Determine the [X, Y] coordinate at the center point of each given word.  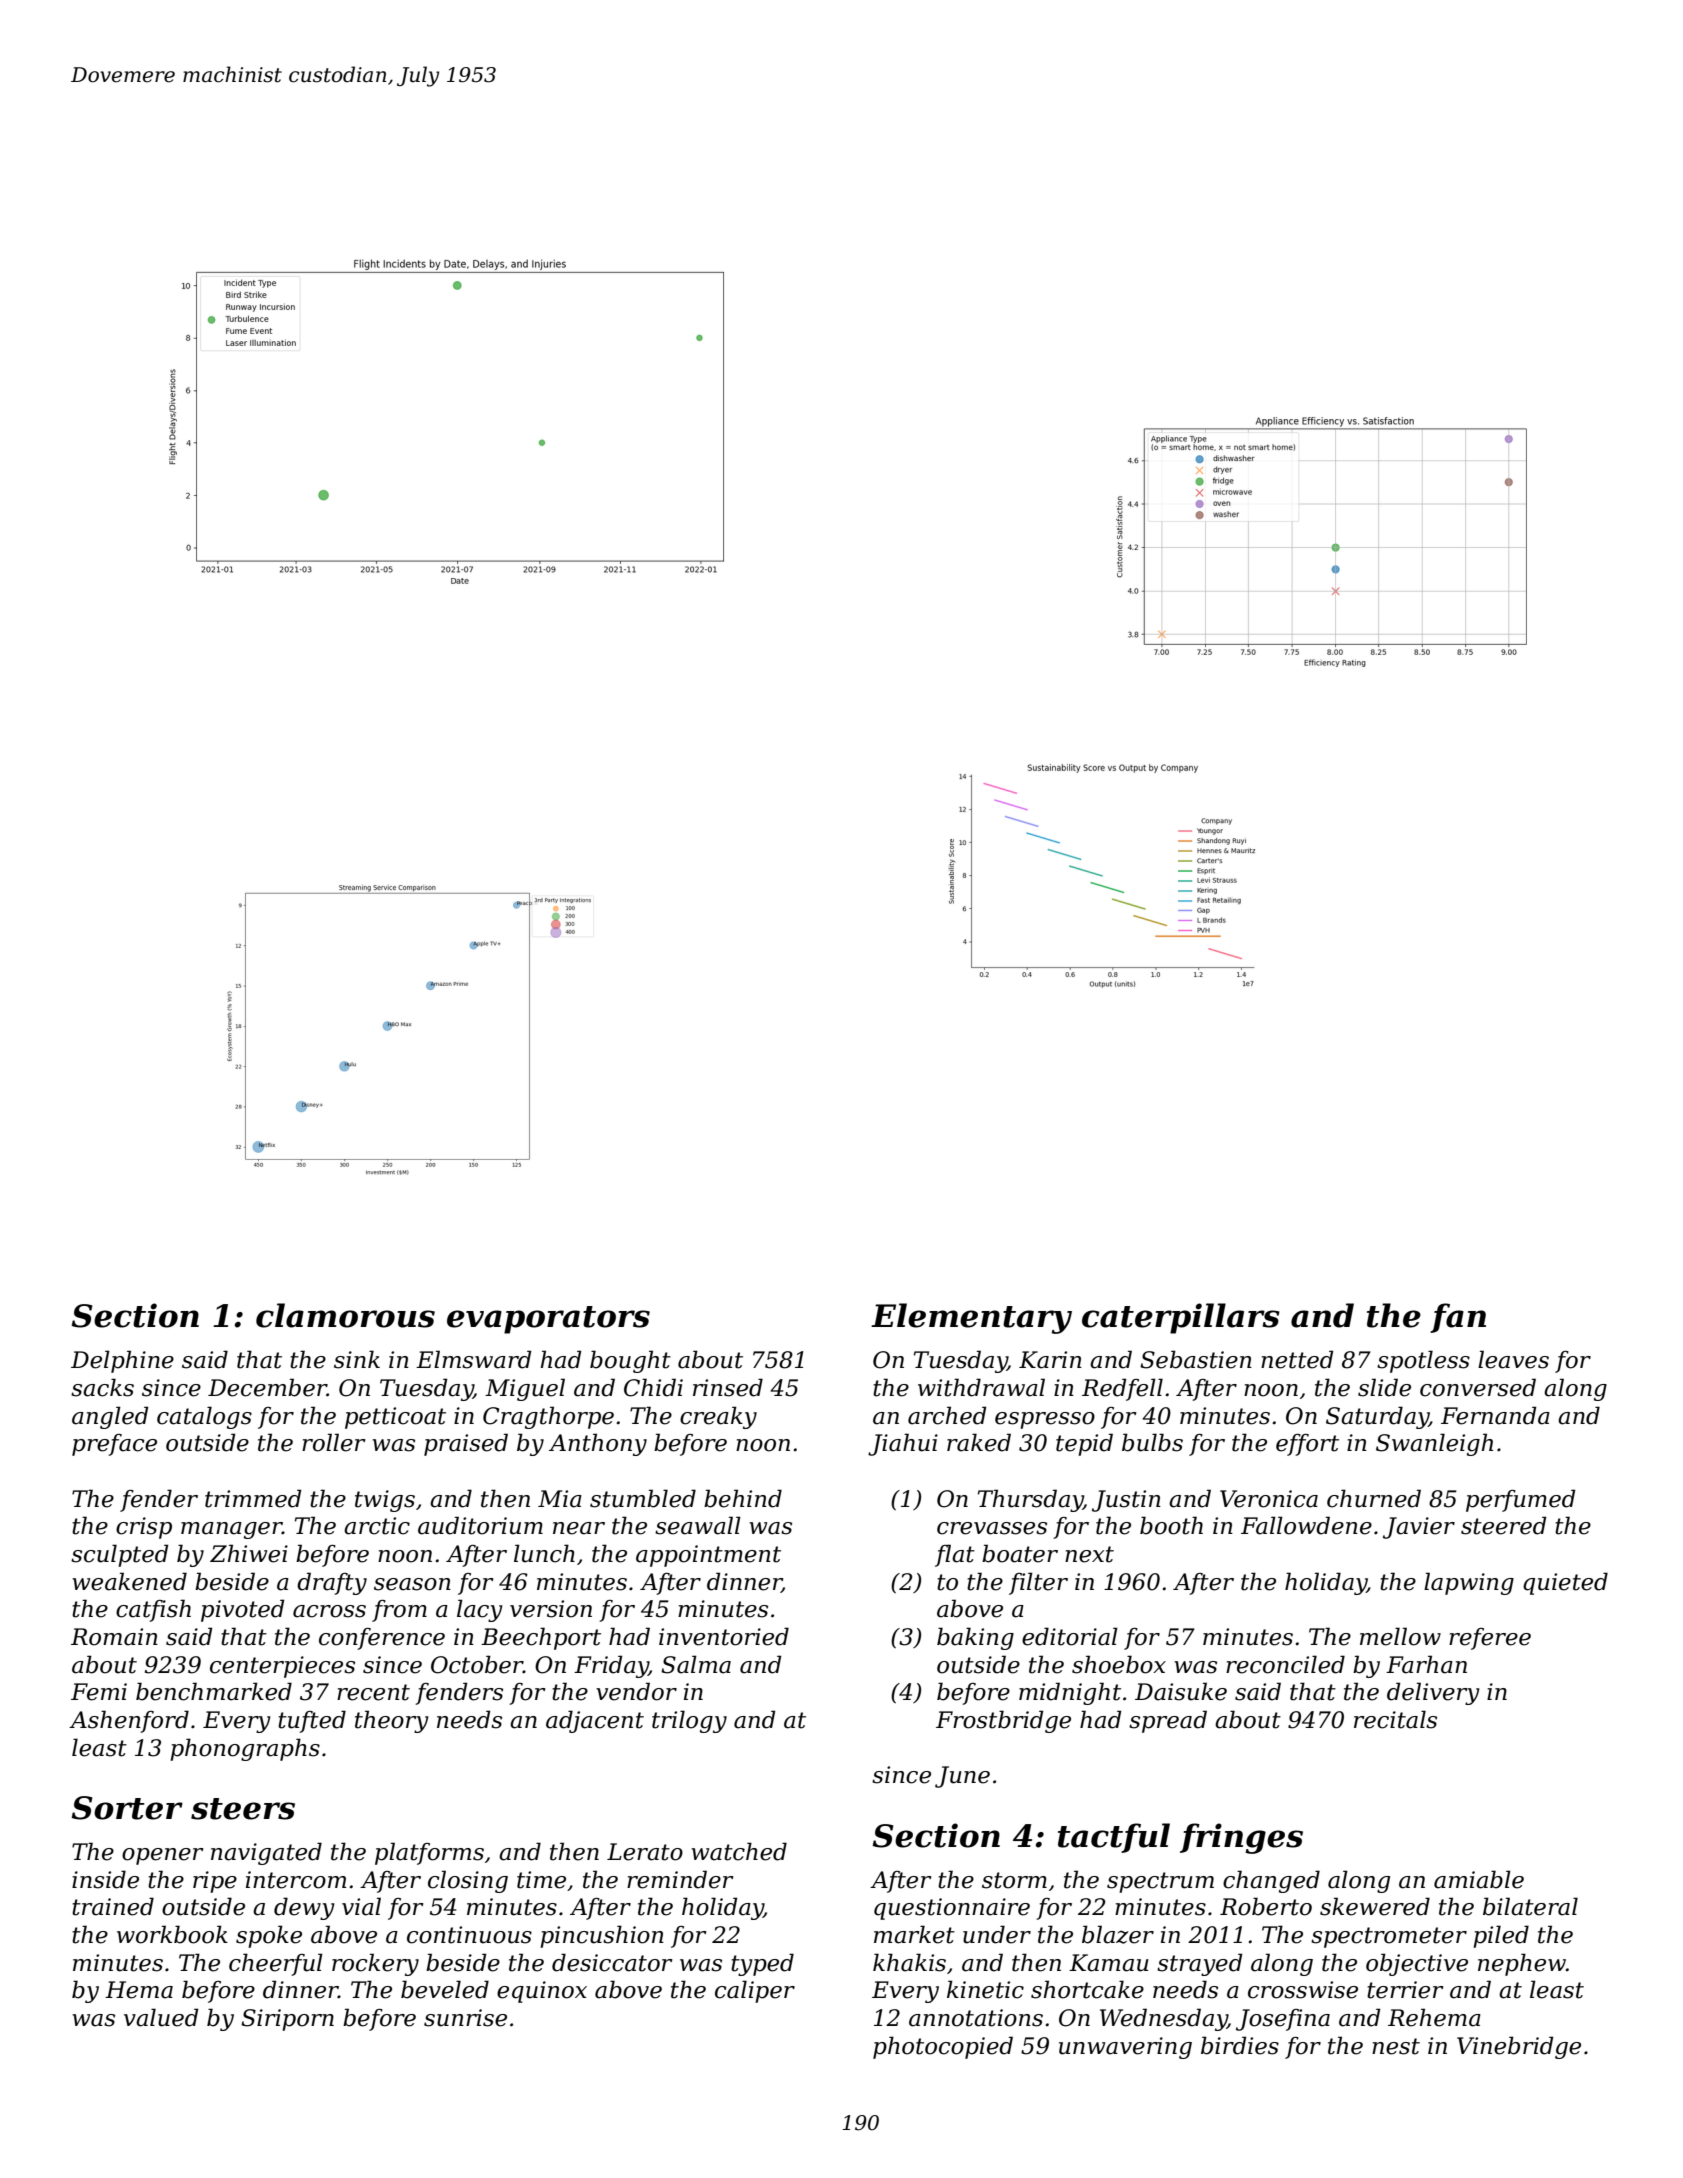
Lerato [645, 1852]
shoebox [1119, 1664]
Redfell [1122, 1389]
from [399, 1611]
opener [163, 1856]
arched [947, 1415]
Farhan [1426, 1664]
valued [161, 2017]
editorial [1070, 1636]
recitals [1395, 1719]
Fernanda [1495, 1415]
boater [1020, 1553]
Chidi [653, 1387]
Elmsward [473, 1359]
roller [334, 1442]
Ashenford [129, 1721]
